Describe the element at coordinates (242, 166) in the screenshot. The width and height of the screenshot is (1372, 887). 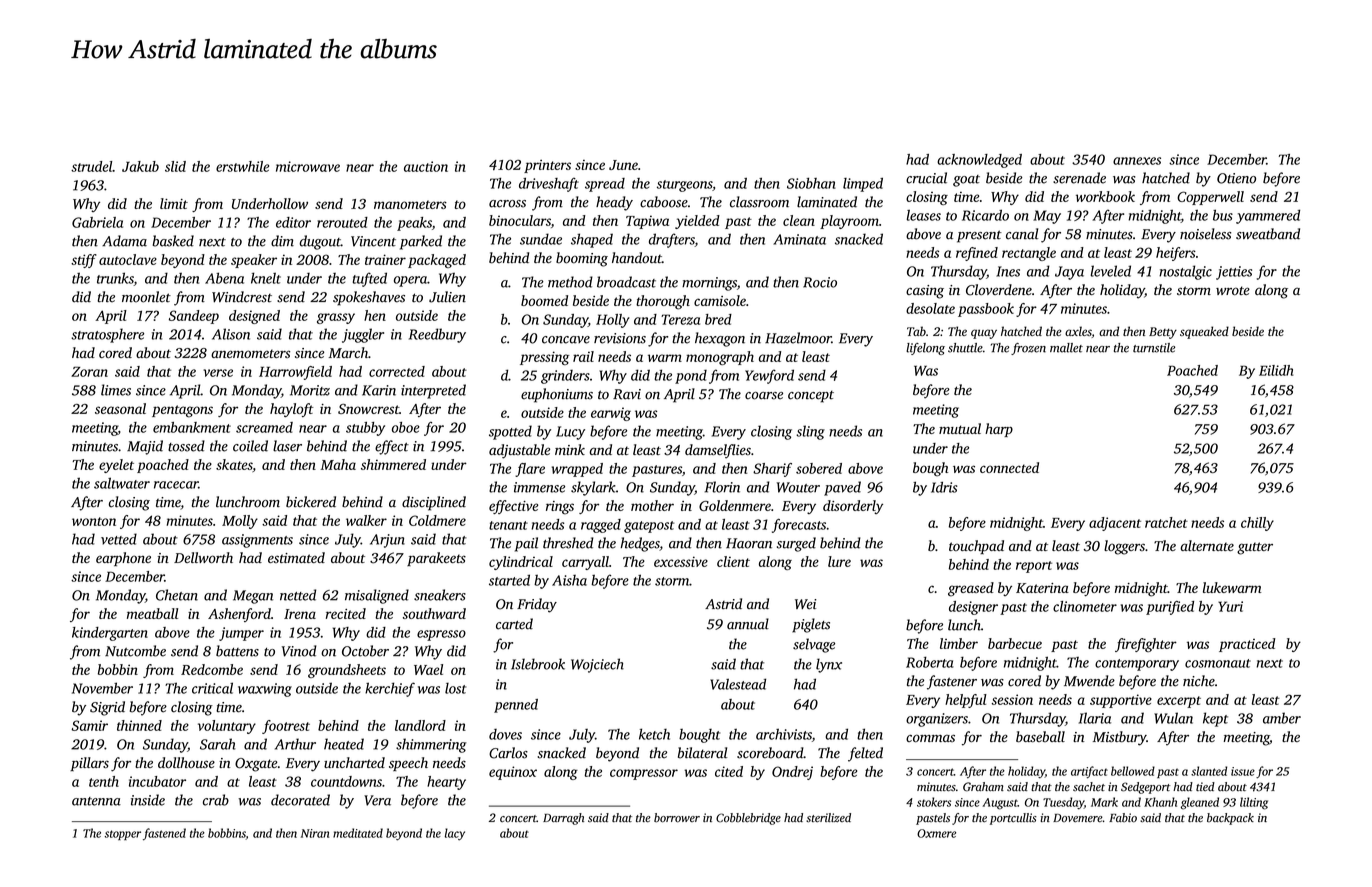
I see `erstwhile` at that location.
